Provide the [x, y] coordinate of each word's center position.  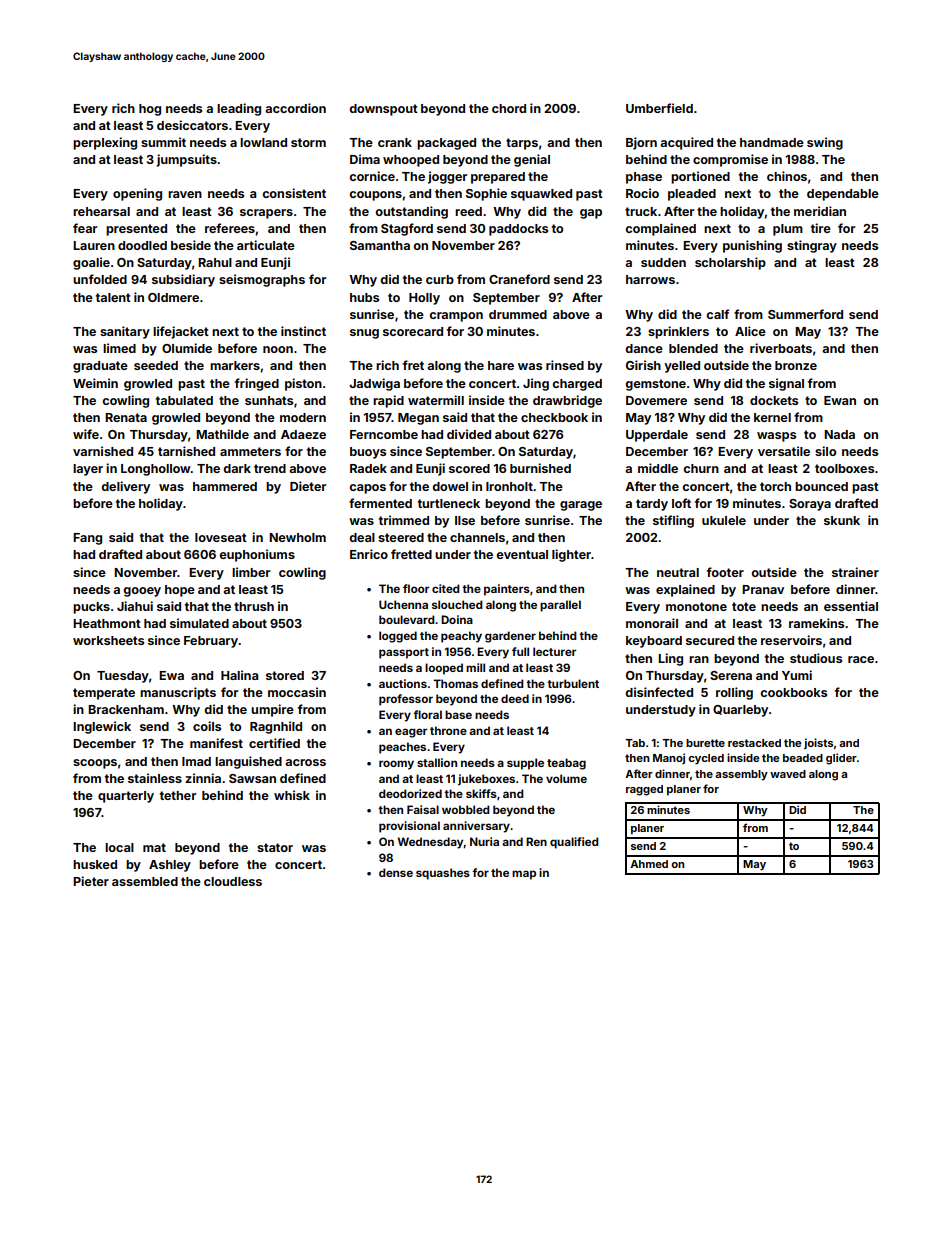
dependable [843, 195]
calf [717, 314]
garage [581, 506]
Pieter [91, 881]
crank [395, 142]
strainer [855, 572]
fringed [257, 384]
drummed [518, 314]
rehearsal [101, 211]
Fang [87, 539]
